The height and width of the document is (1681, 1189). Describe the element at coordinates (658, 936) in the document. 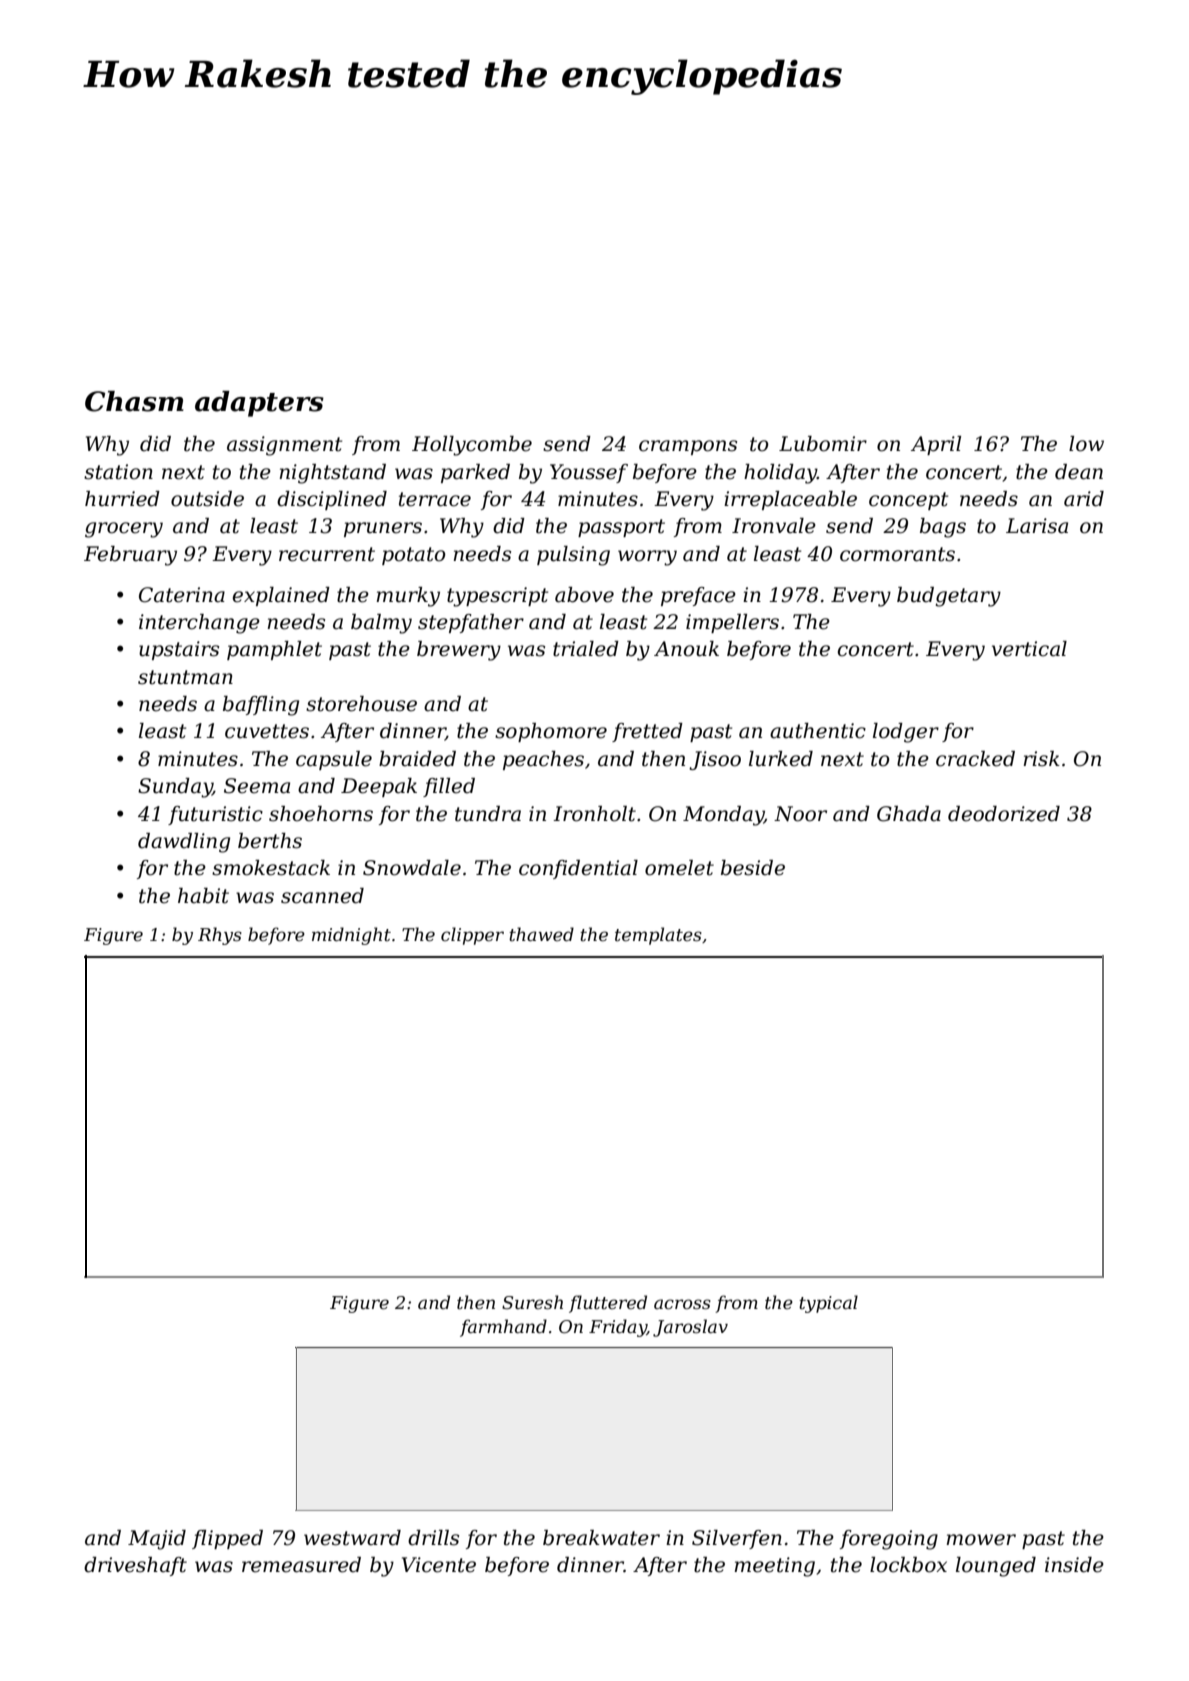

I see `templates` at that location.
